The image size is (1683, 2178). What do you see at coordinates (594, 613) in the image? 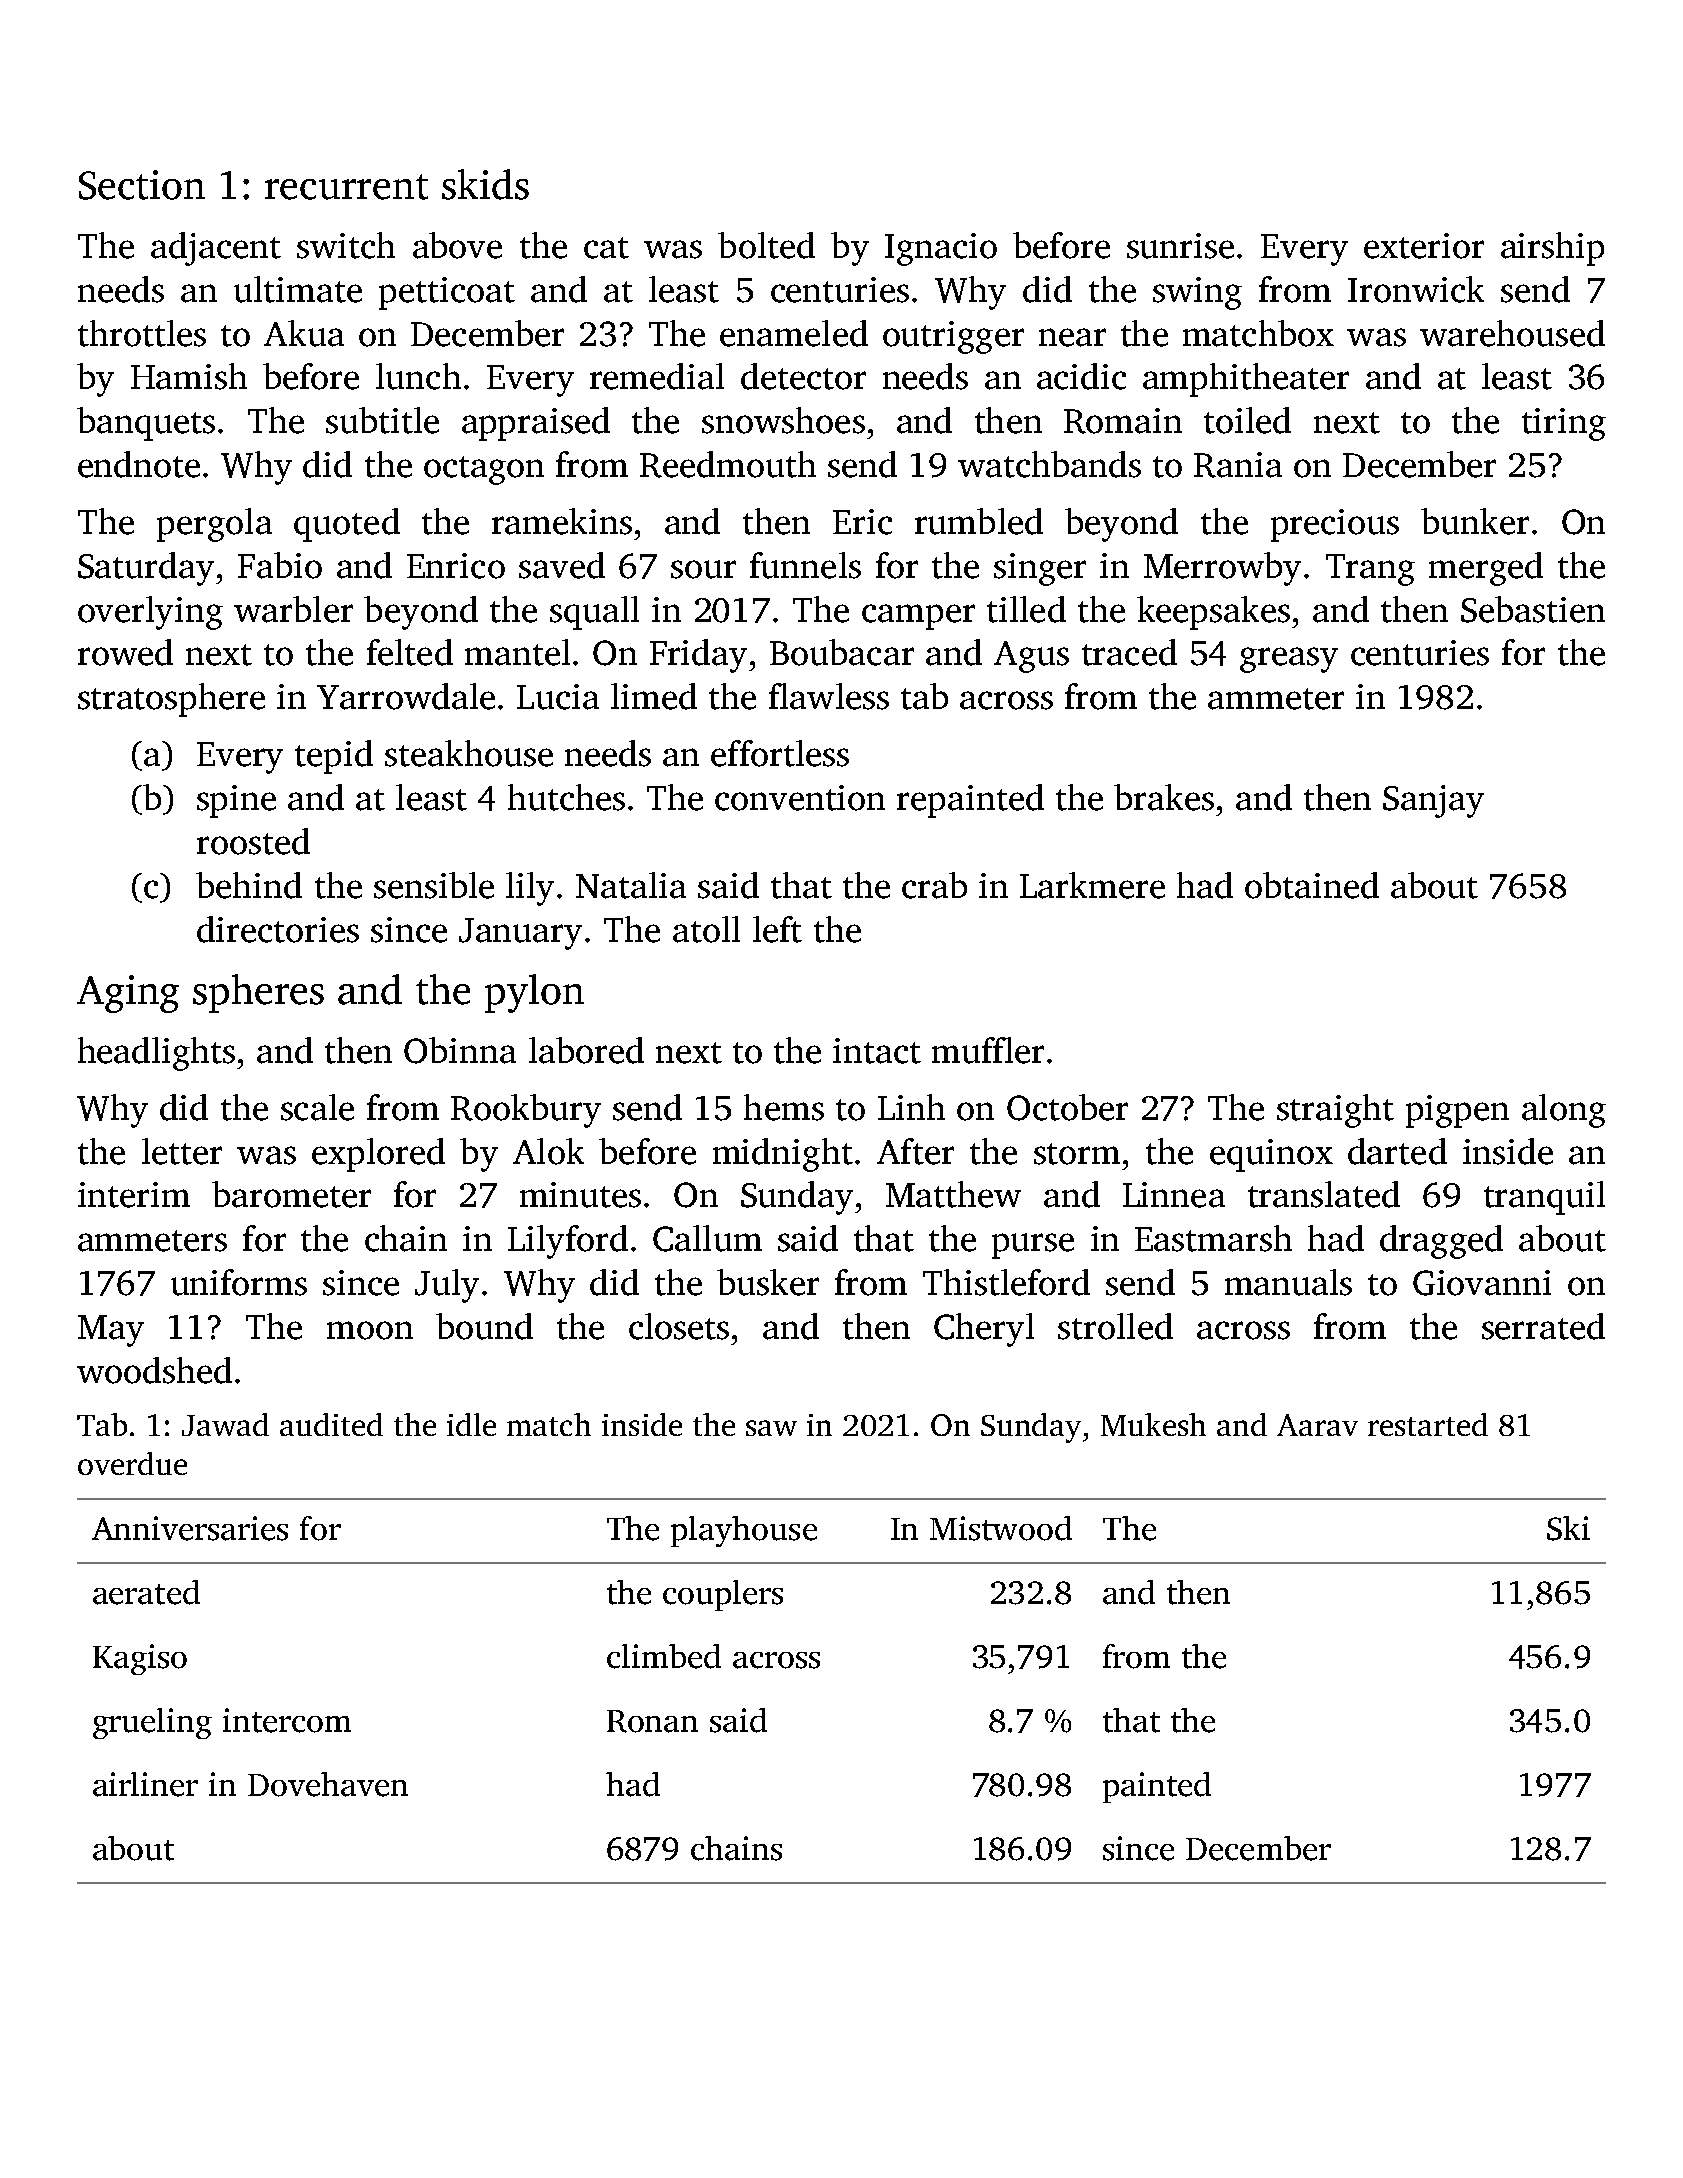
I see `squall` at bounding box center [594, 613].
